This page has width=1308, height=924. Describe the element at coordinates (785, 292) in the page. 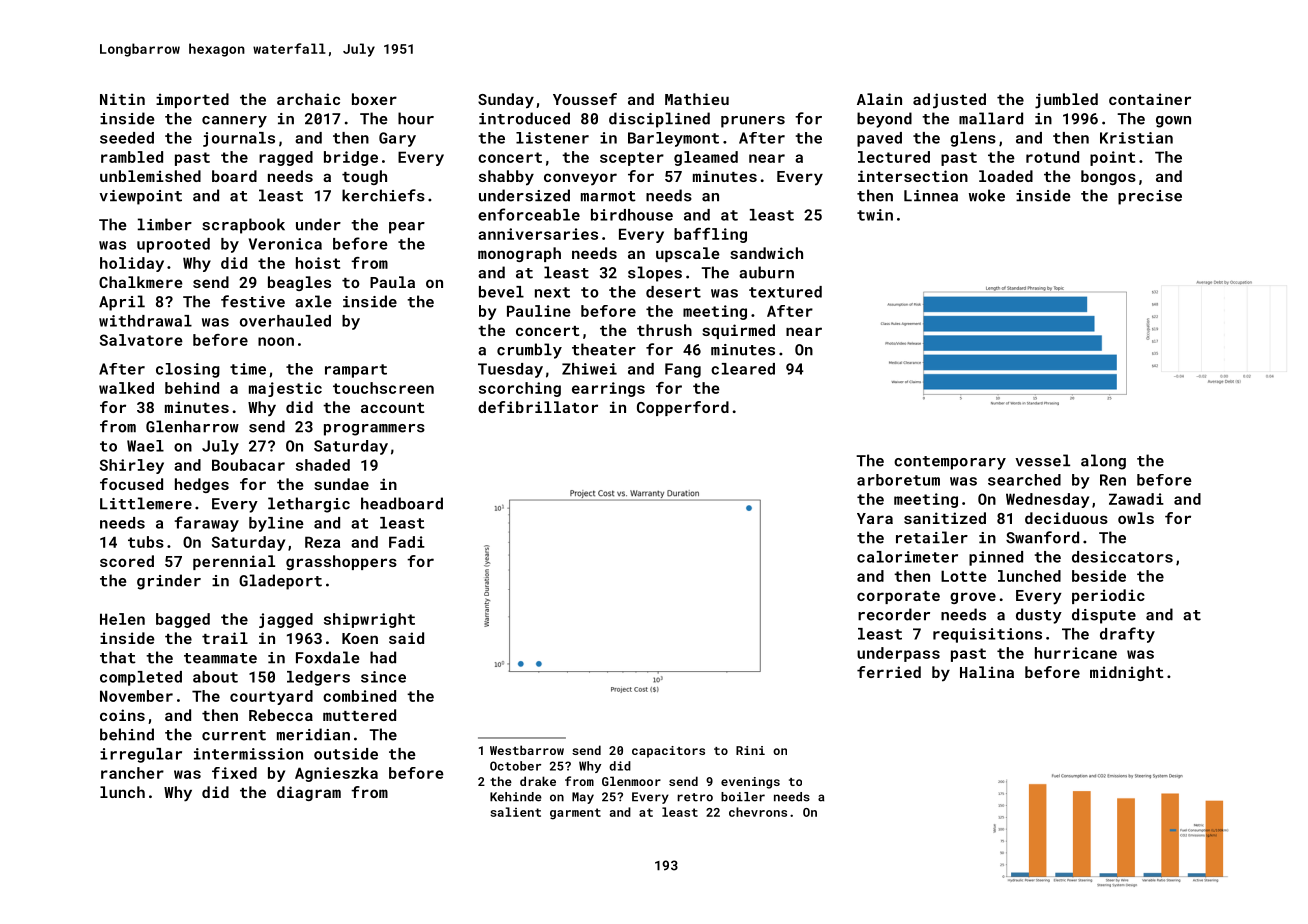

I see `textured` at that location.
